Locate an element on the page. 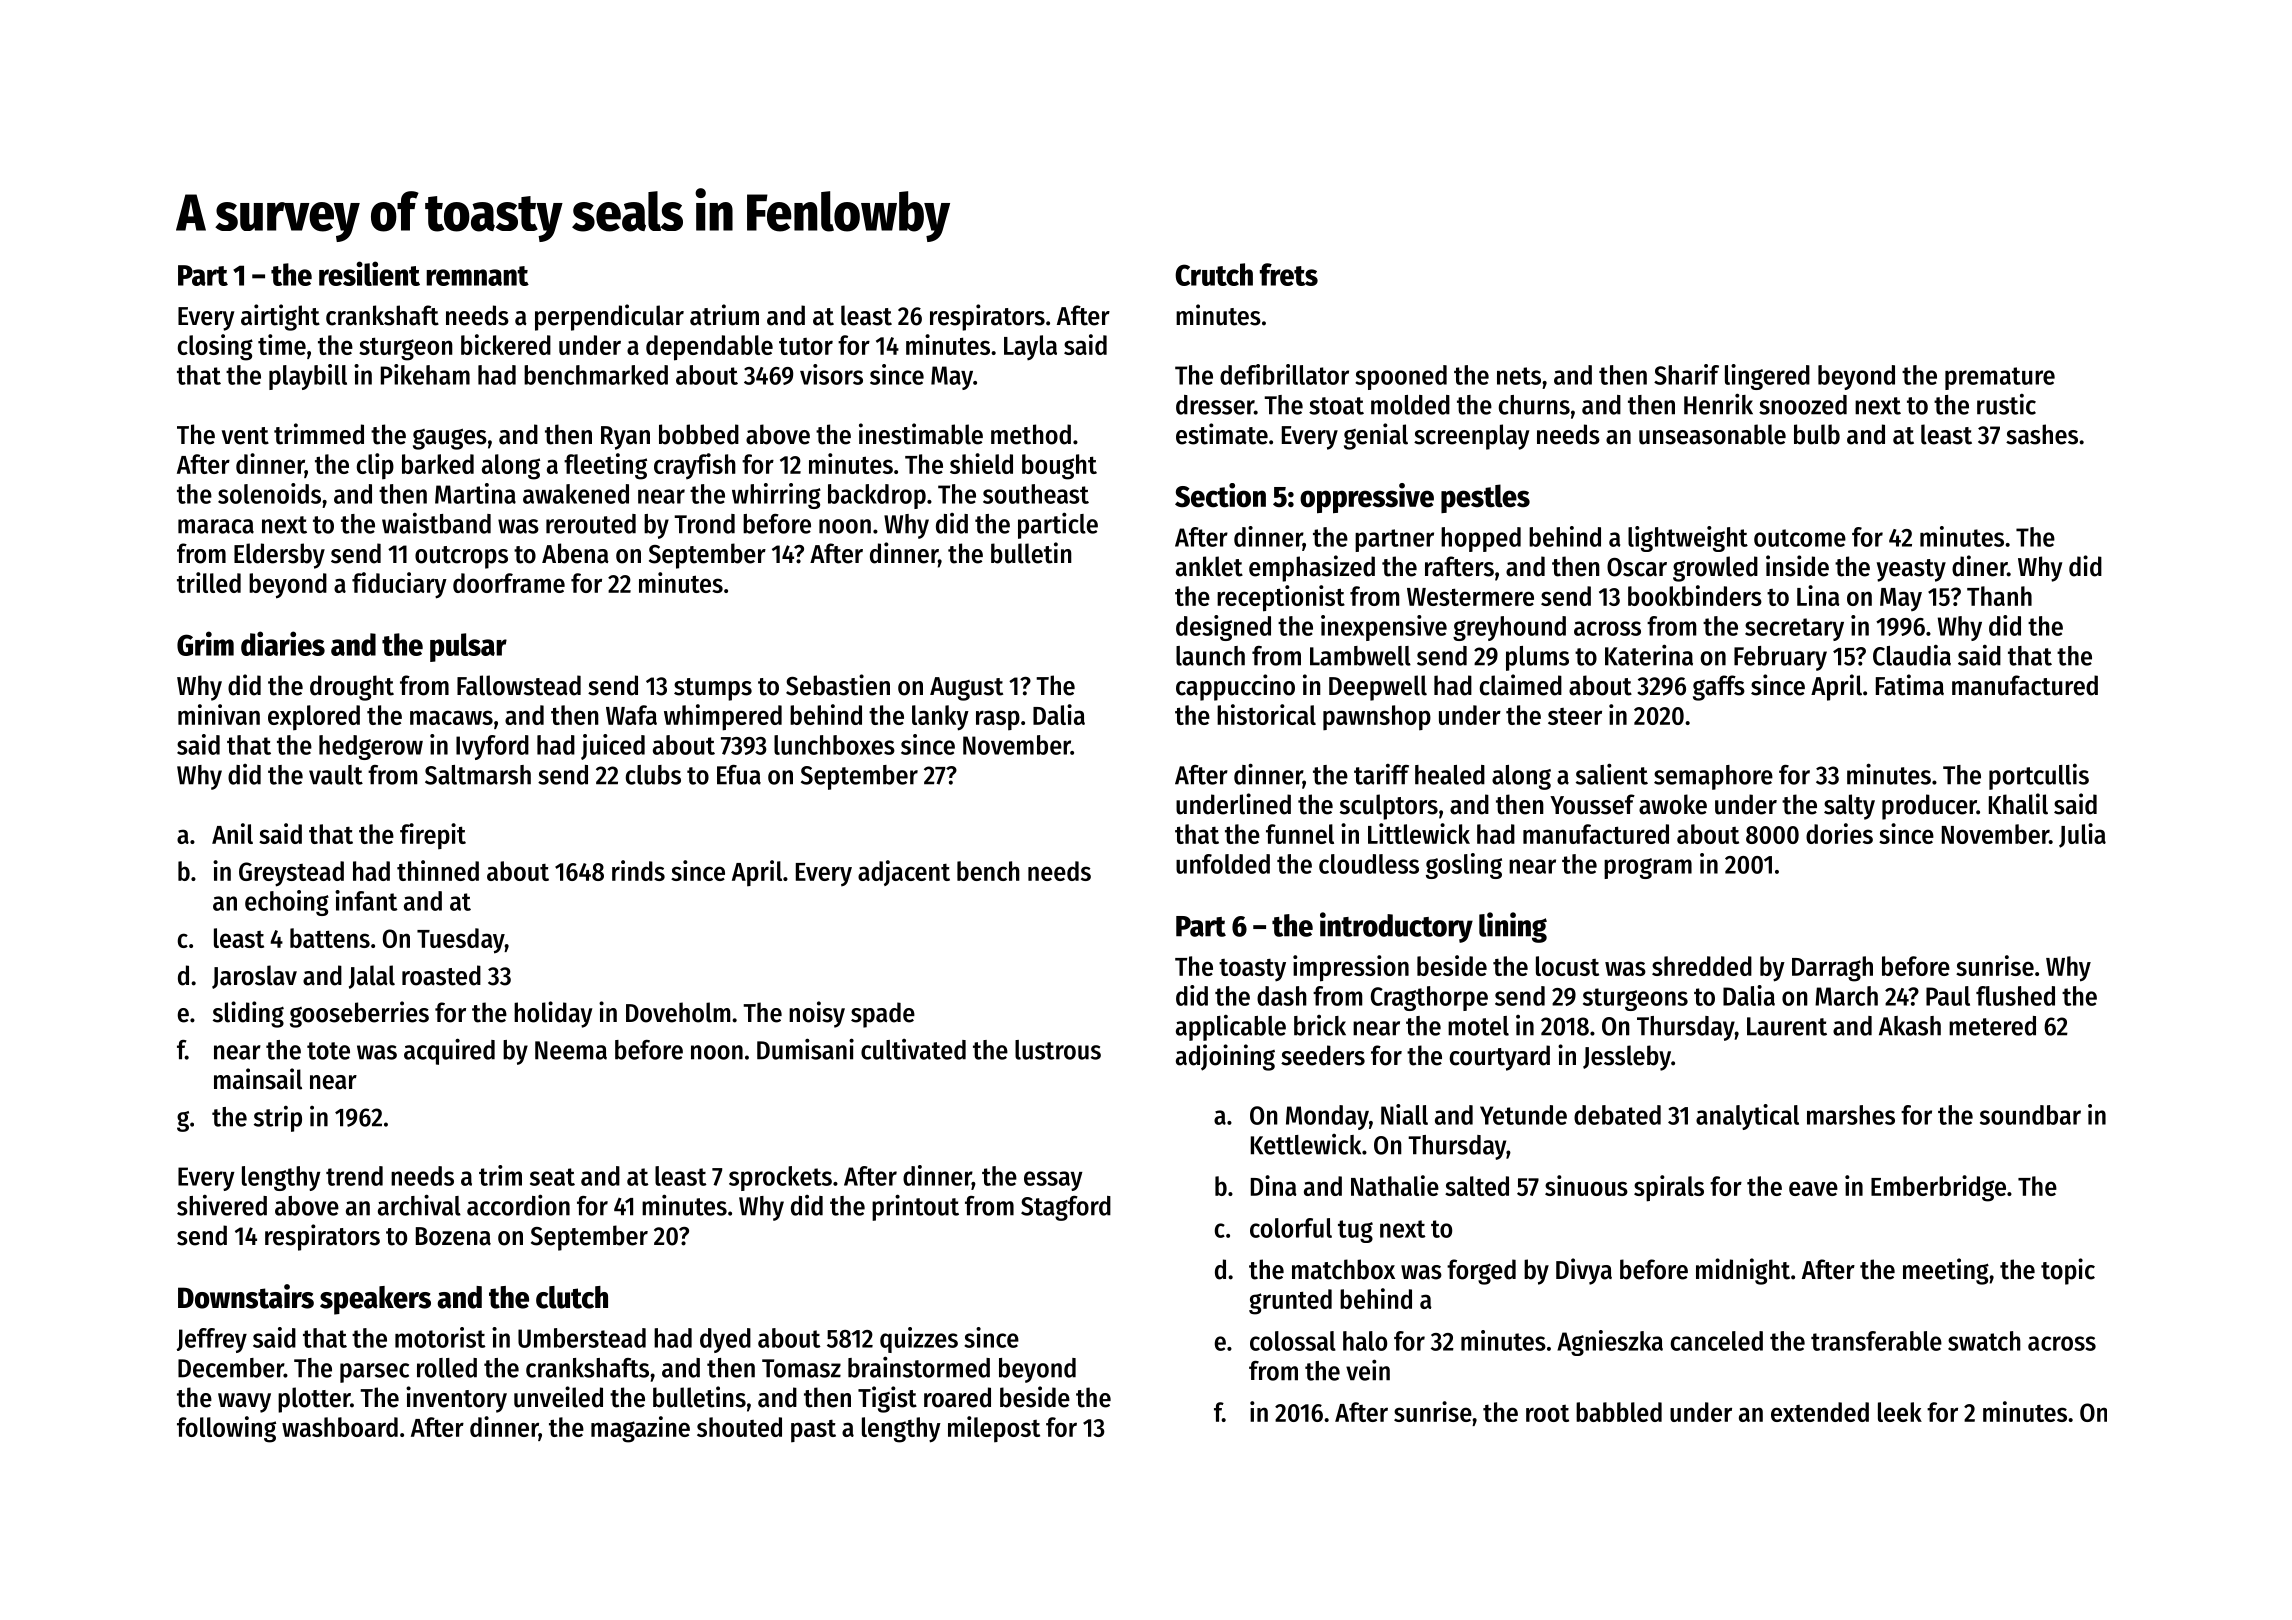 This image has height=1620, width=2292. adjacent is located at coordinates (904, 873).
